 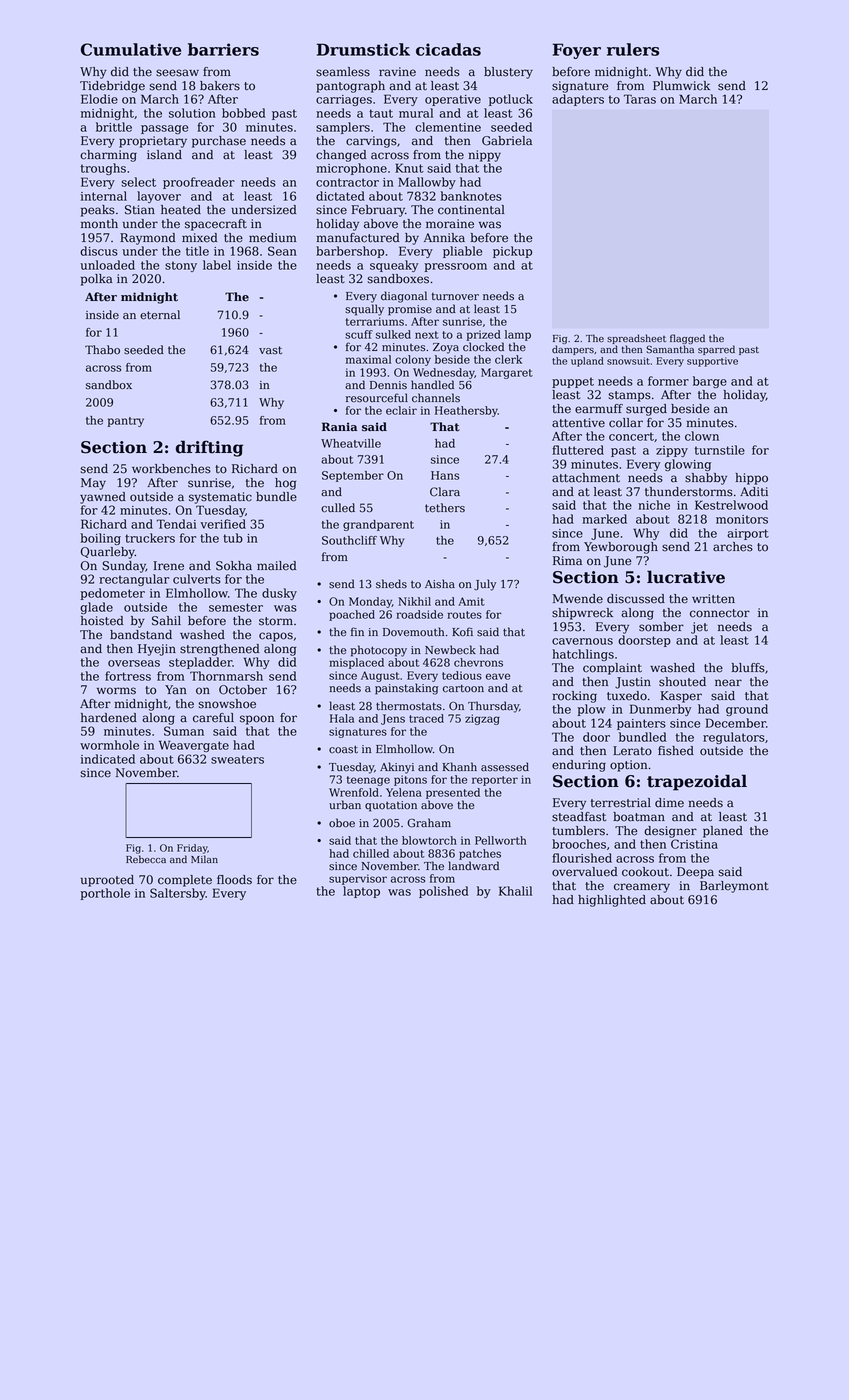 What do you see at coordinates (109, 718) in the page?
I see `hardened` at bounding box center [109, 718].
